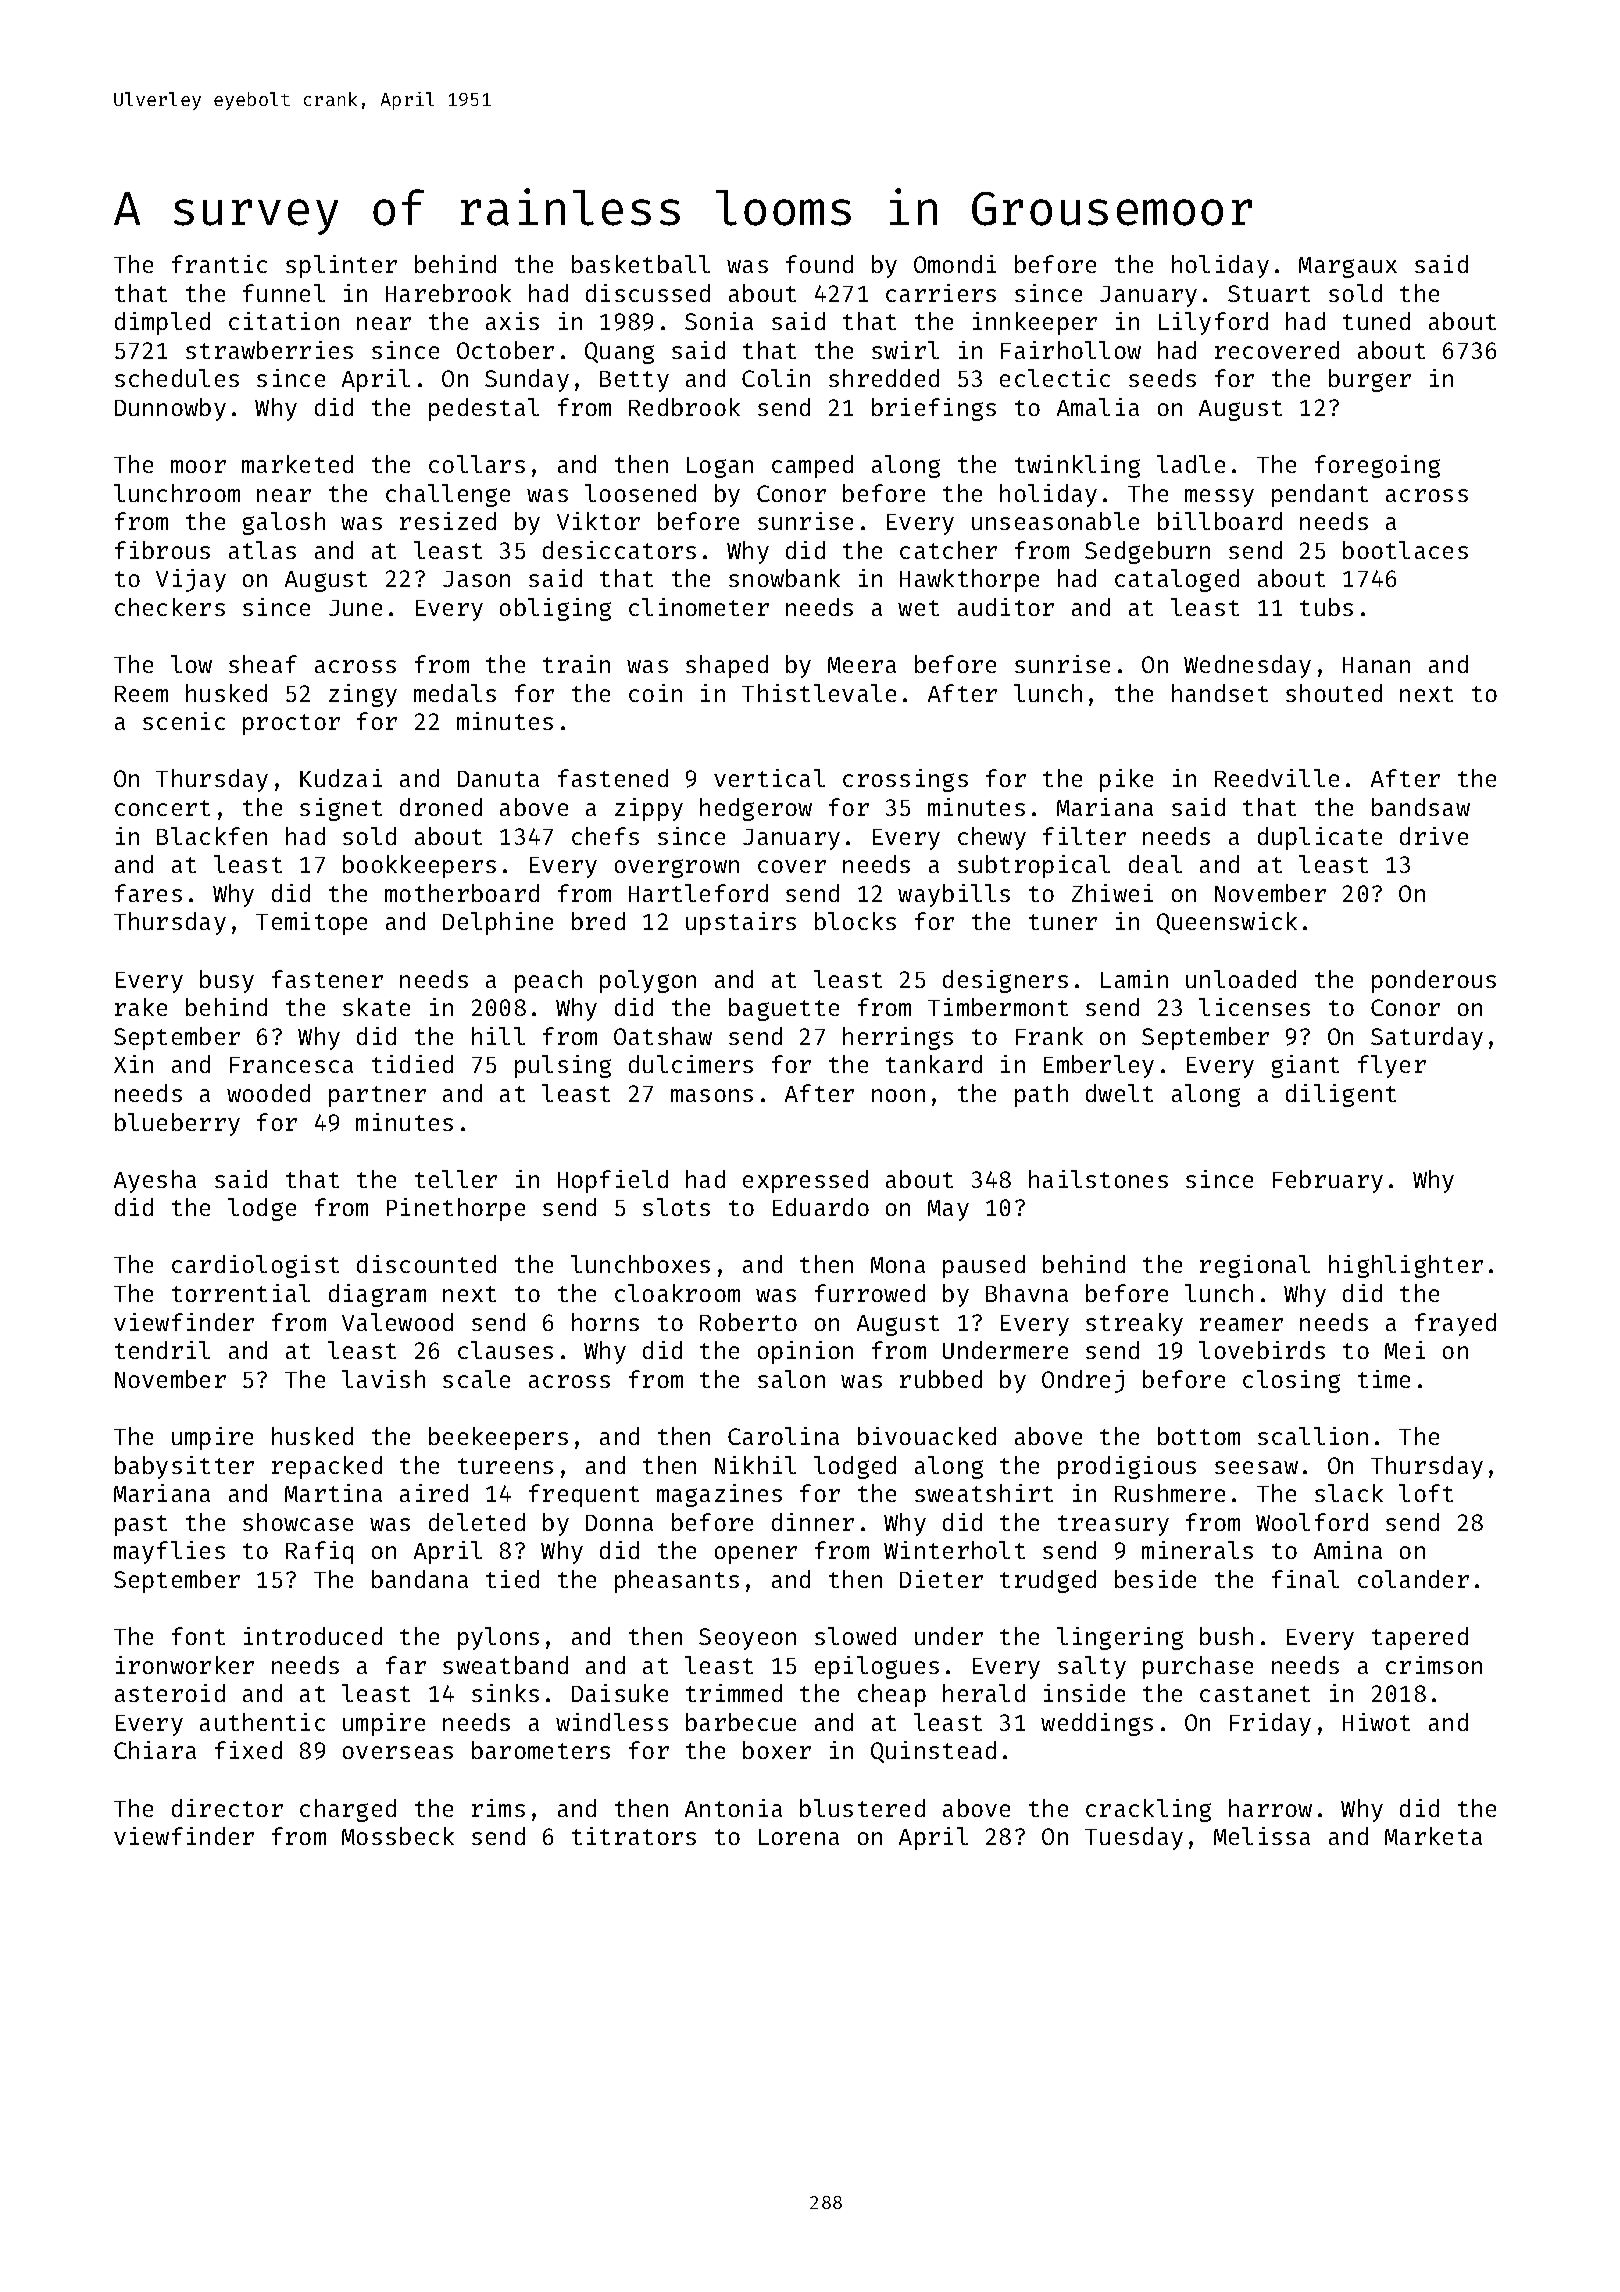 This screenshot has width=1620, height=2292. What do you see at coordinates (1370, 380) in the screenshot?
I see `burger` at bounding box center [1370, 380].
